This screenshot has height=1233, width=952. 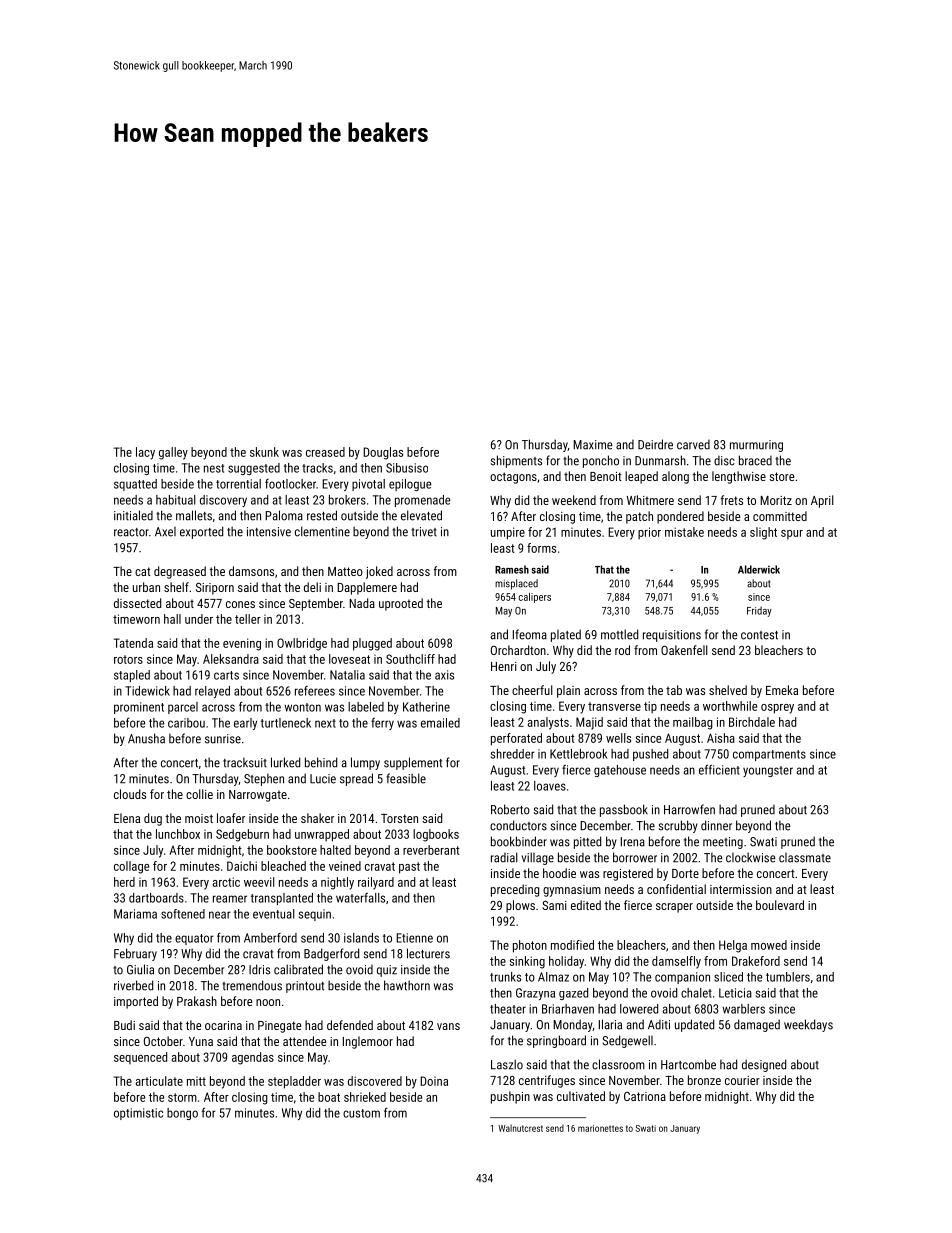 I want to click on prior, so click(x=649, y=533).
